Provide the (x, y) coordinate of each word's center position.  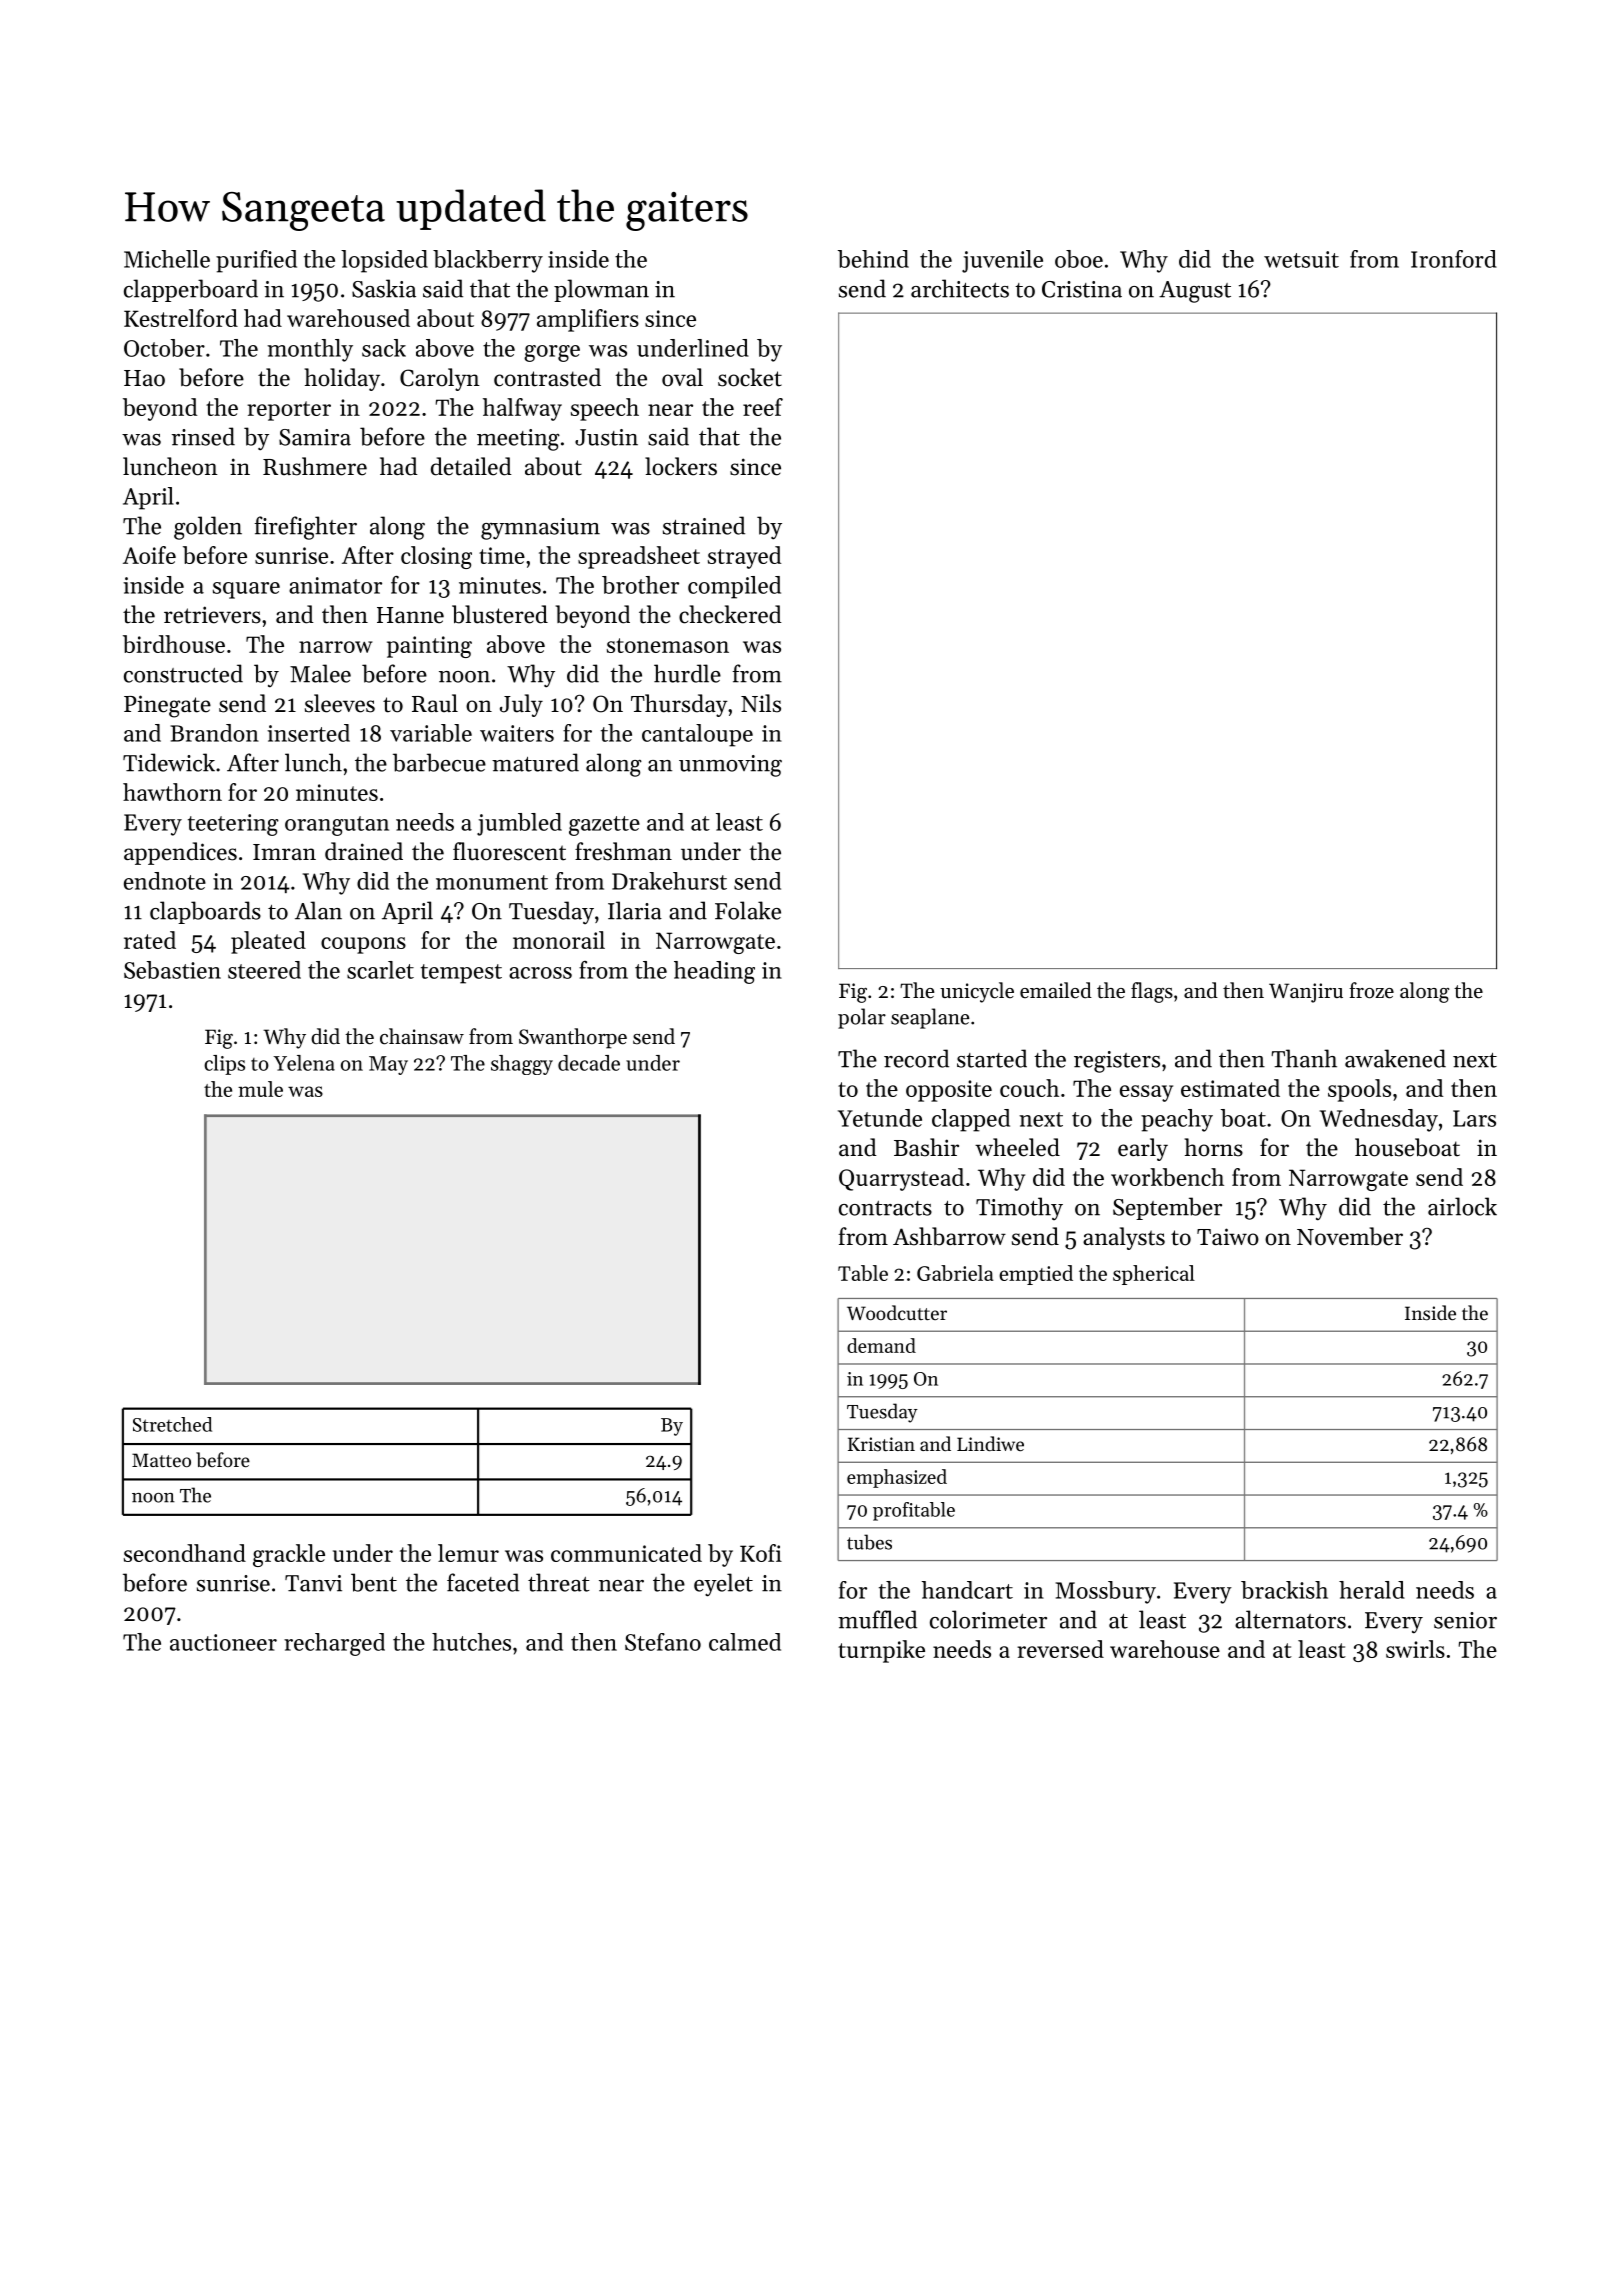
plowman (601, 290)
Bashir (926, 1147)
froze (1371, 990)
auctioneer (223, 1642)
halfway (522, 409)
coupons (363, 945)
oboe (1079, 259)
